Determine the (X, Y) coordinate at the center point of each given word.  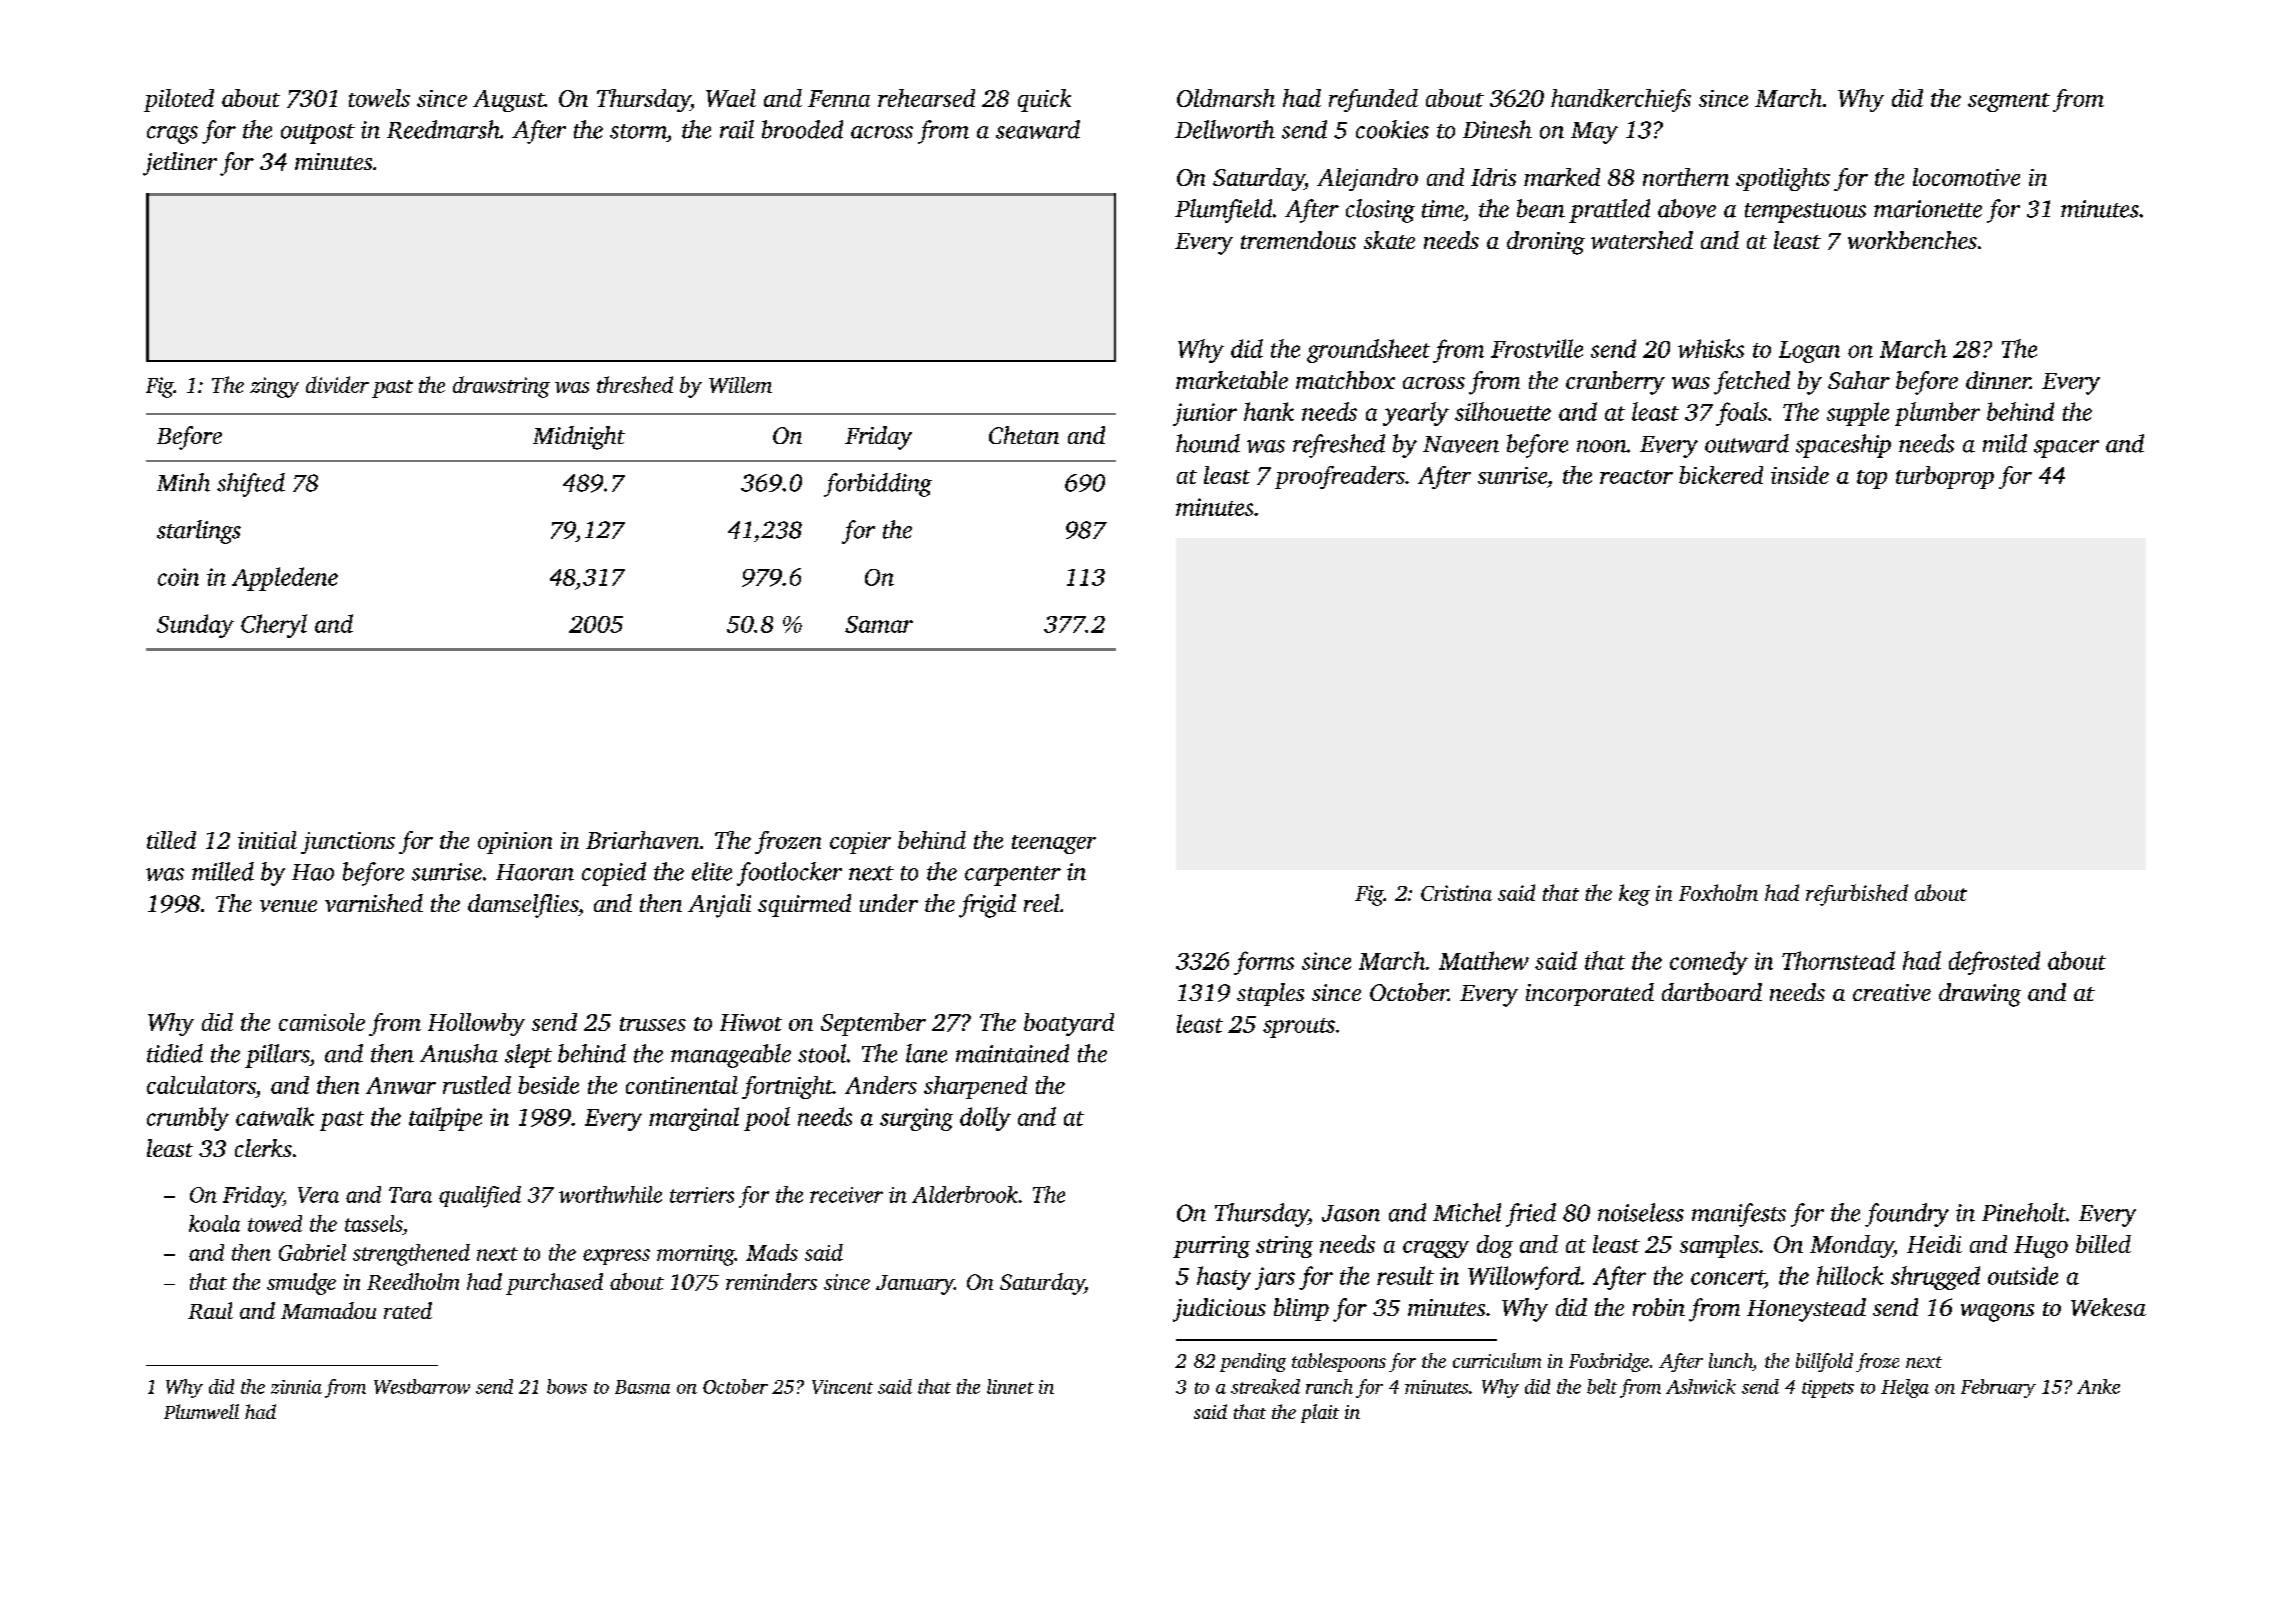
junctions (348, 843)
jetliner (180, 164)
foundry (1907, 1215)
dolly (985, 1119)
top (1872, 479)
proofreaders (1340, 477)
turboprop (1945, 477)
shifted (251, 485)
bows (567, 1386)
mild (2005, 443)
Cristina (1456, 893)
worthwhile (610, 1194)
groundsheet (1368, 351)
